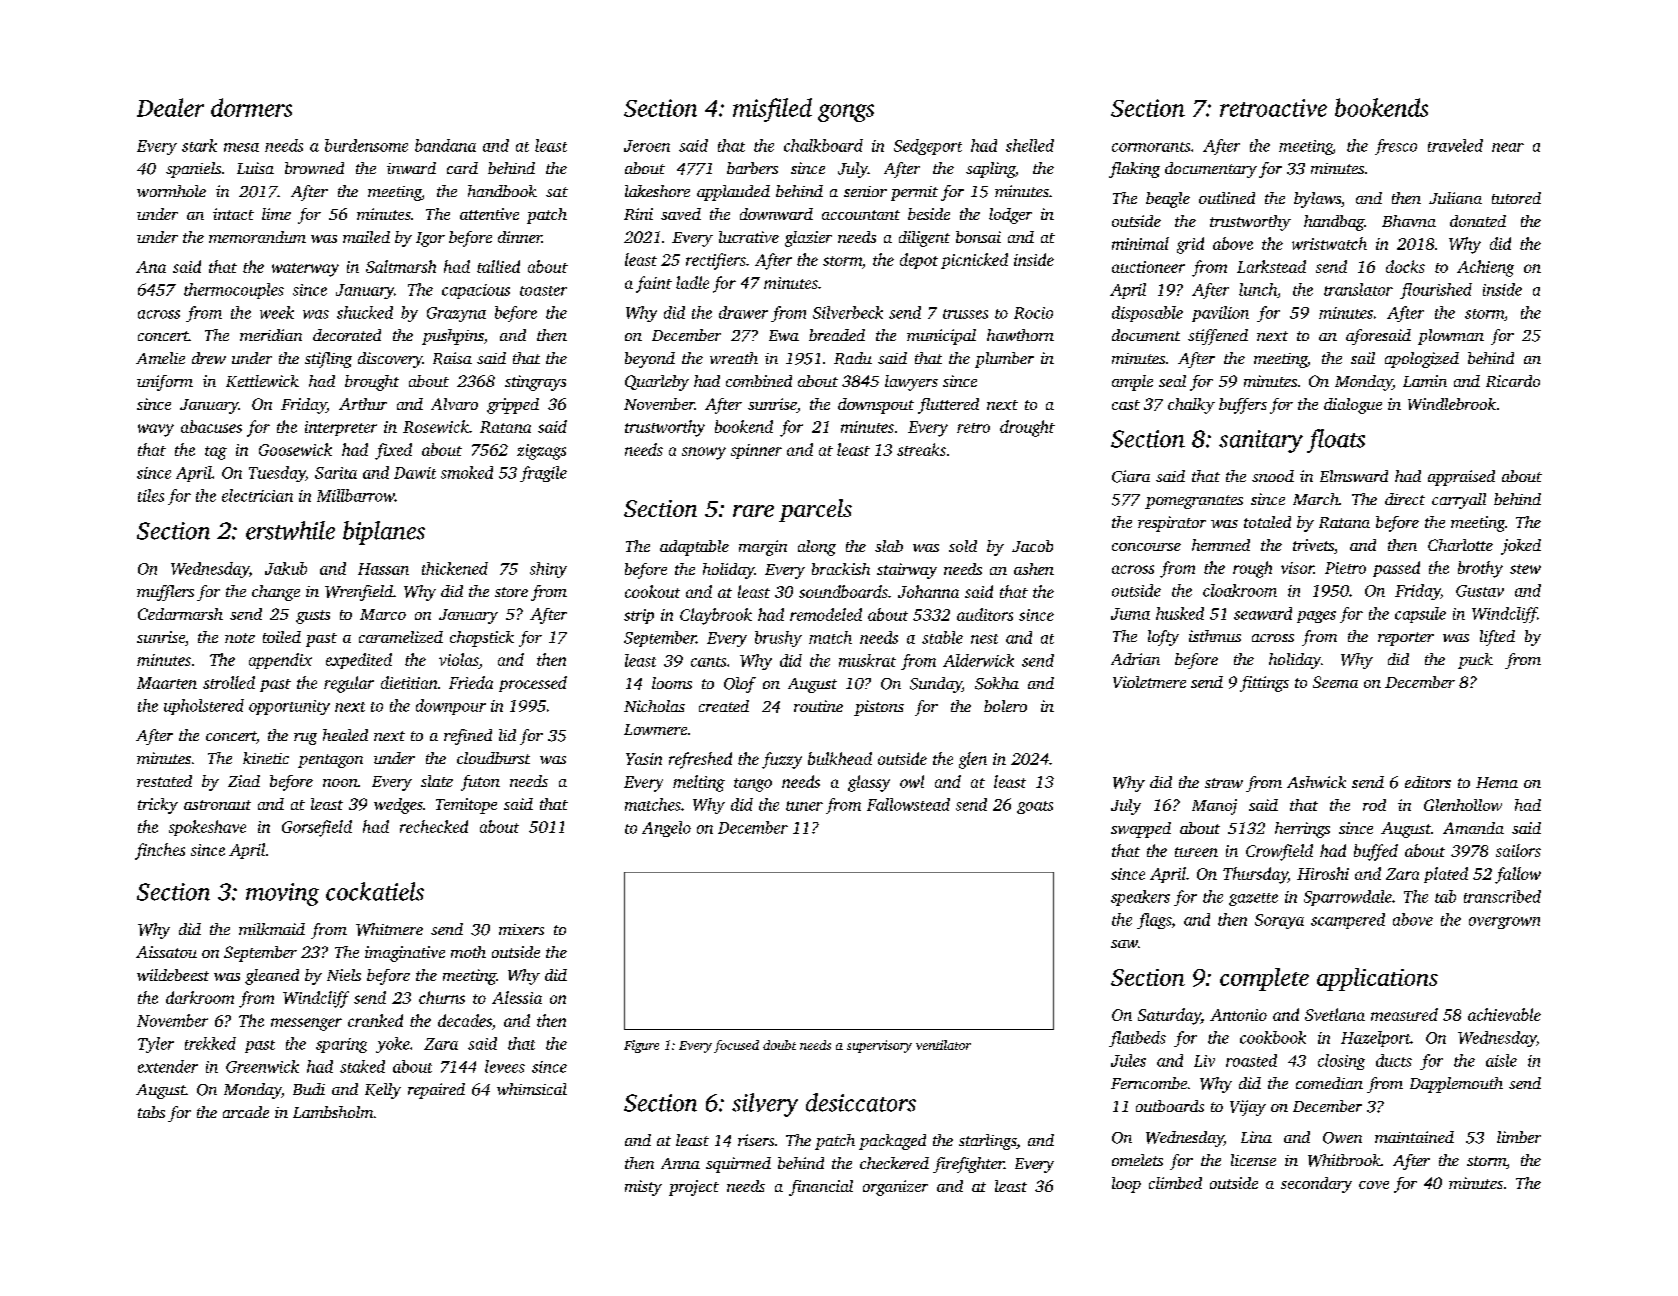  I want to click on reporter, so click(1406, 639).
